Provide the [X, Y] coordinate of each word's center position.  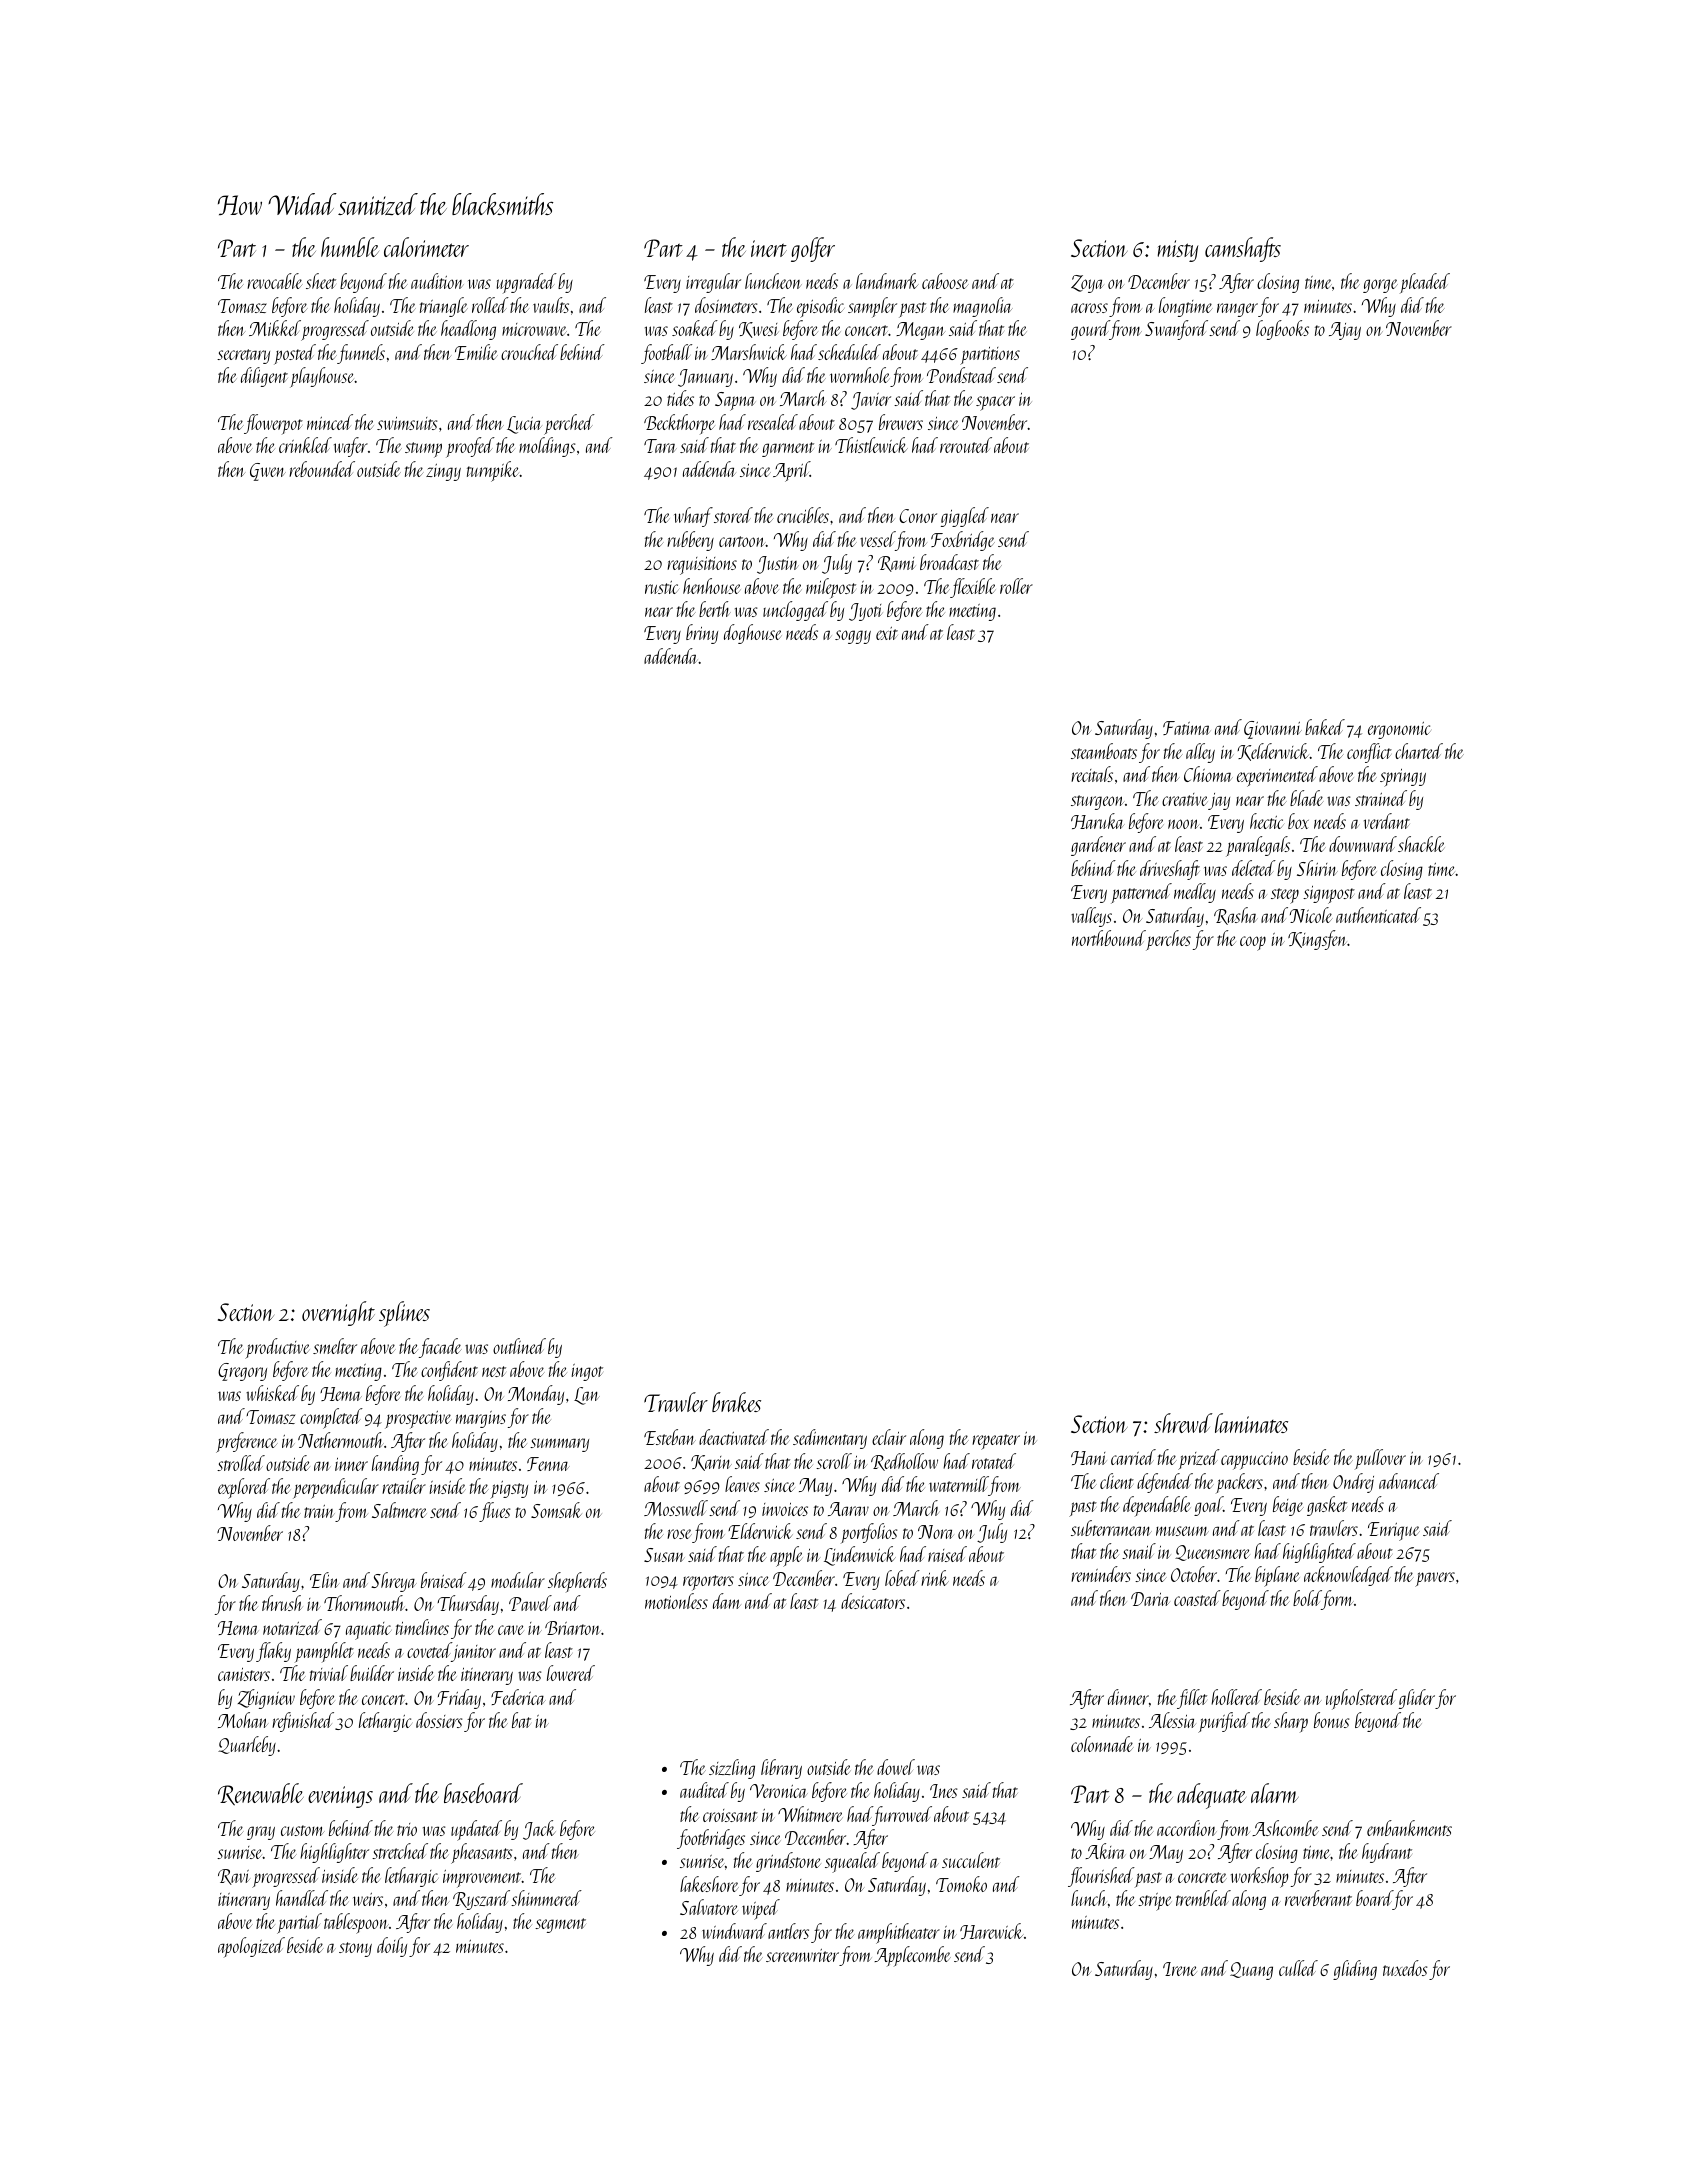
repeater [996, 1442]
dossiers [439, 1720]
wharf [693, 517]
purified [1224, 1722]
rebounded [322, 469]
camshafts [1243, 249]
